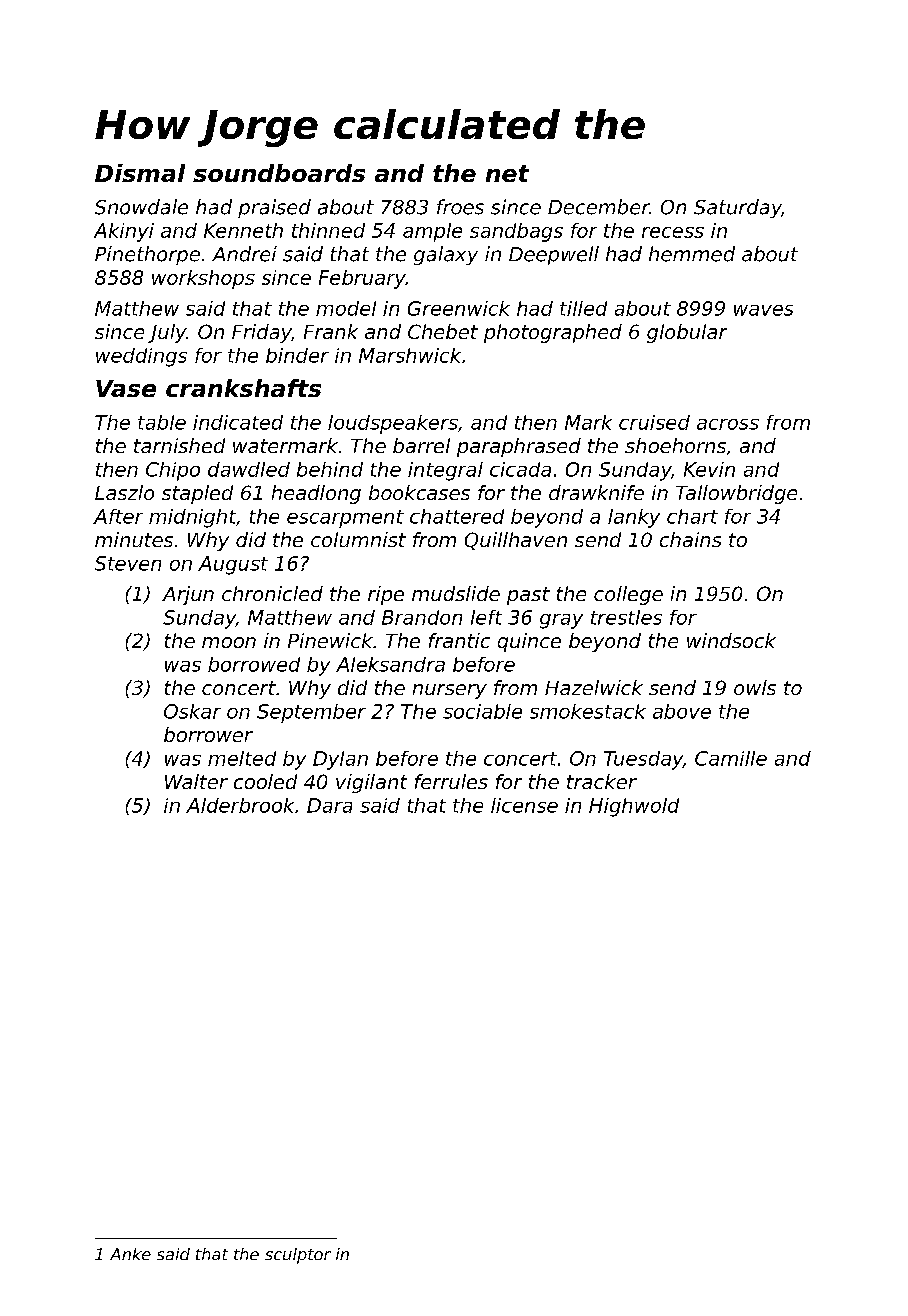 This image has height=1316, width=908. What do you see at coordinates (329, 805) in the image?
I see `Dara` at bounding box center [329, 805].
